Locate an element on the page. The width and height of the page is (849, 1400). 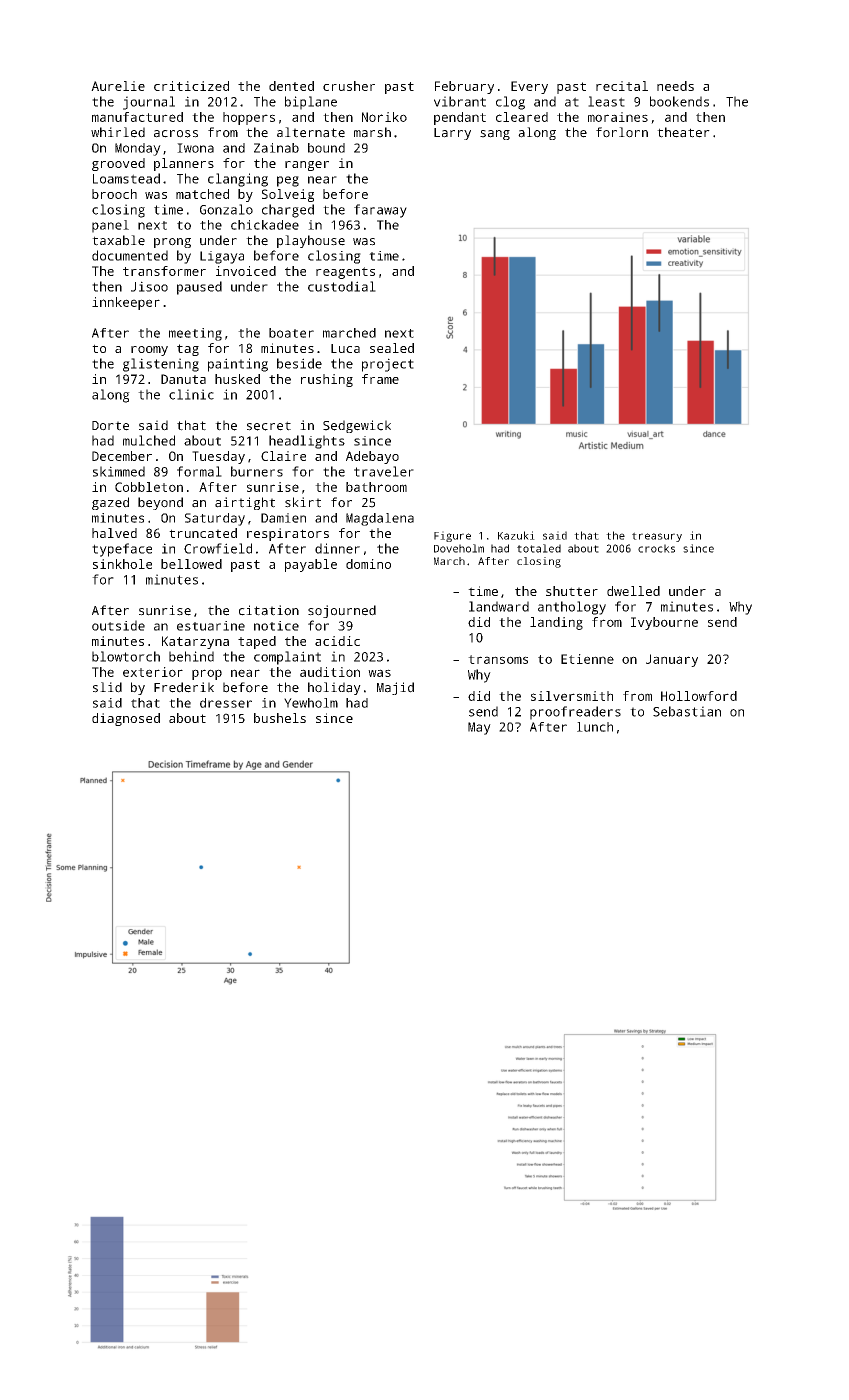
clinic is located at coordinates (191, 394).
